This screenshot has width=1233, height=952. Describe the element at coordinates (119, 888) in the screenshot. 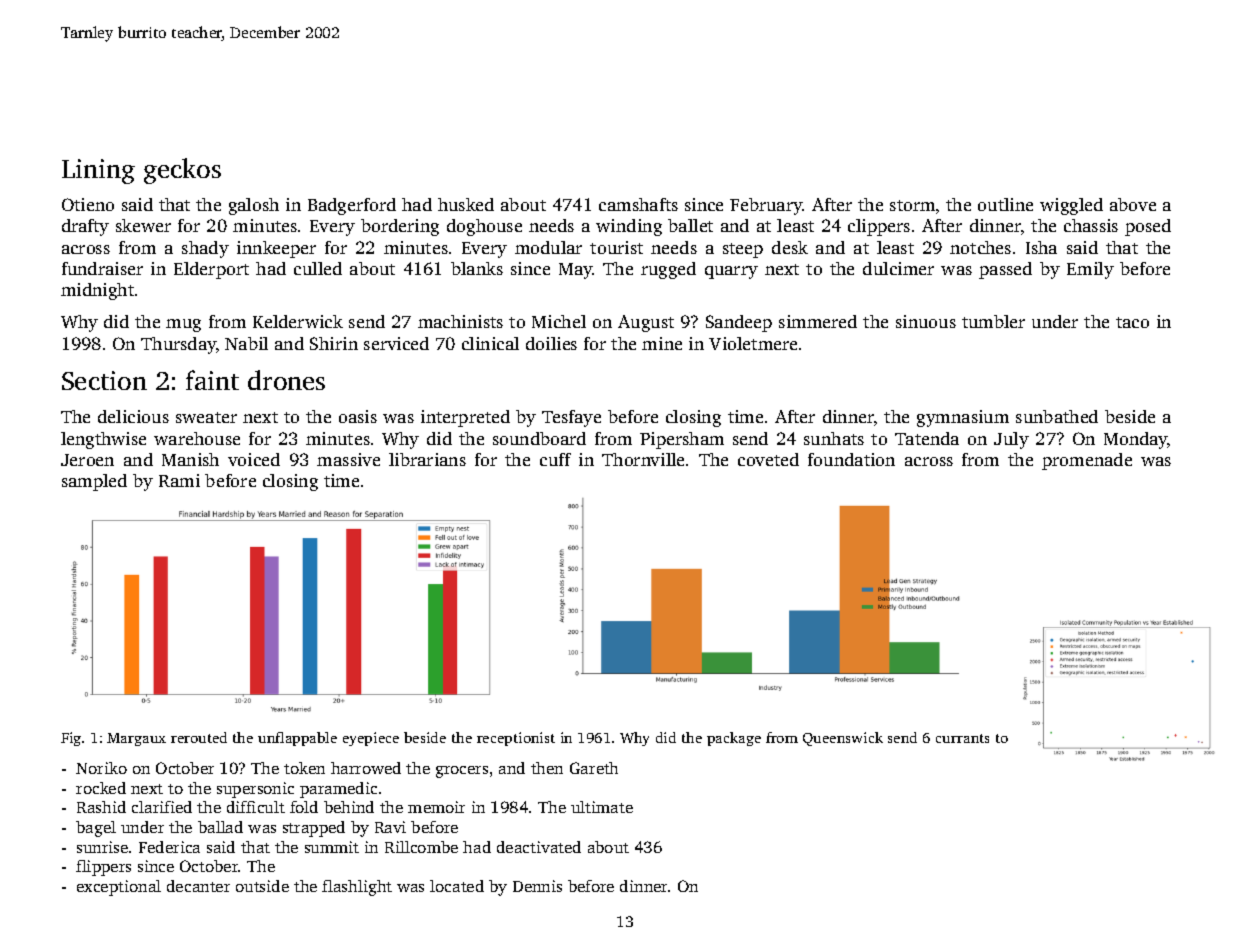

I see `exceptional` at that location.
